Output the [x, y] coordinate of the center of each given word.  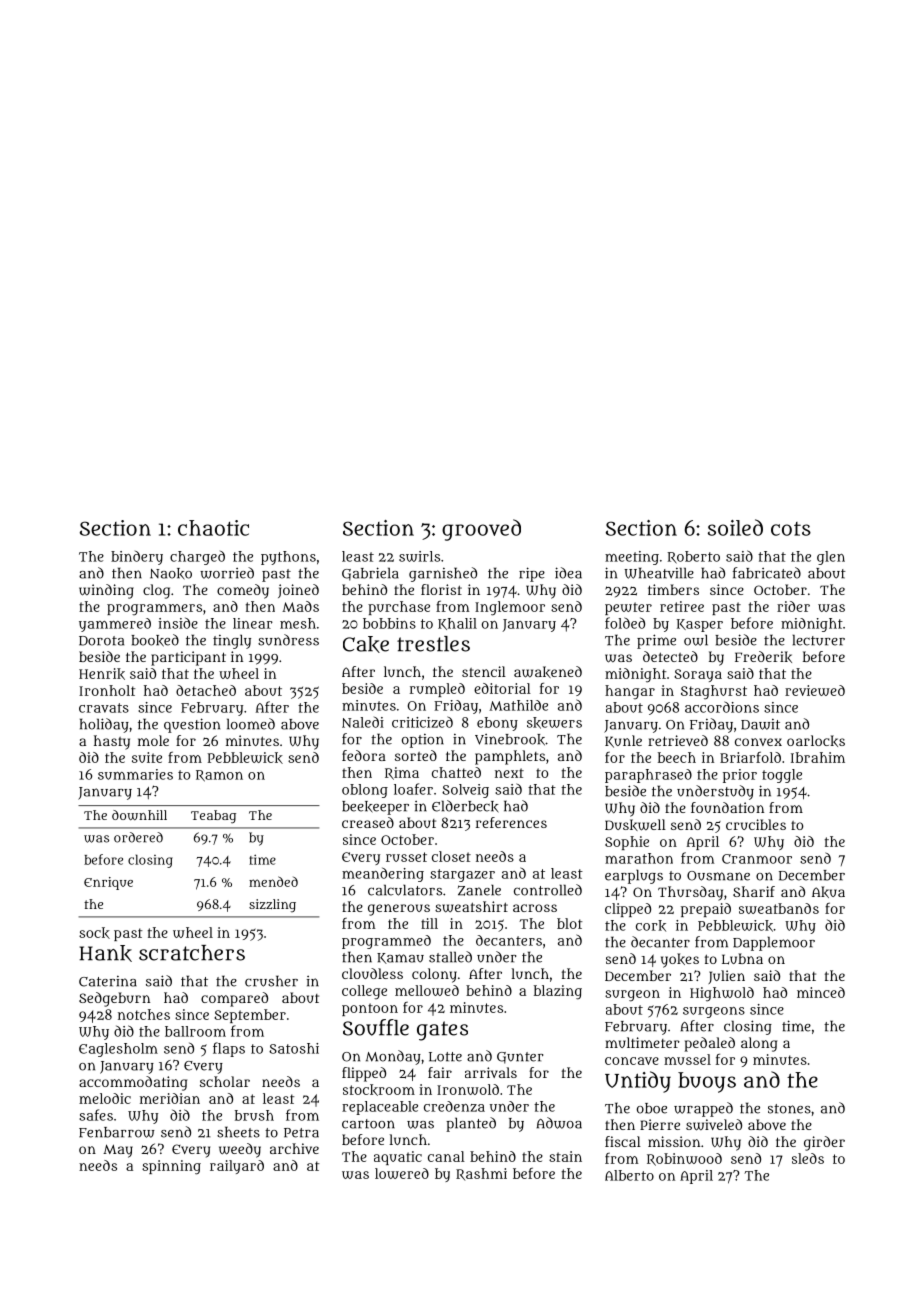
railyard [237, 1167]
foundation [727, 807]
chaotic [213, 528]
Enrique [108, 883]
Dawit [760, 724]
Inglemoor [510, 608]
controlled [548, 890]
